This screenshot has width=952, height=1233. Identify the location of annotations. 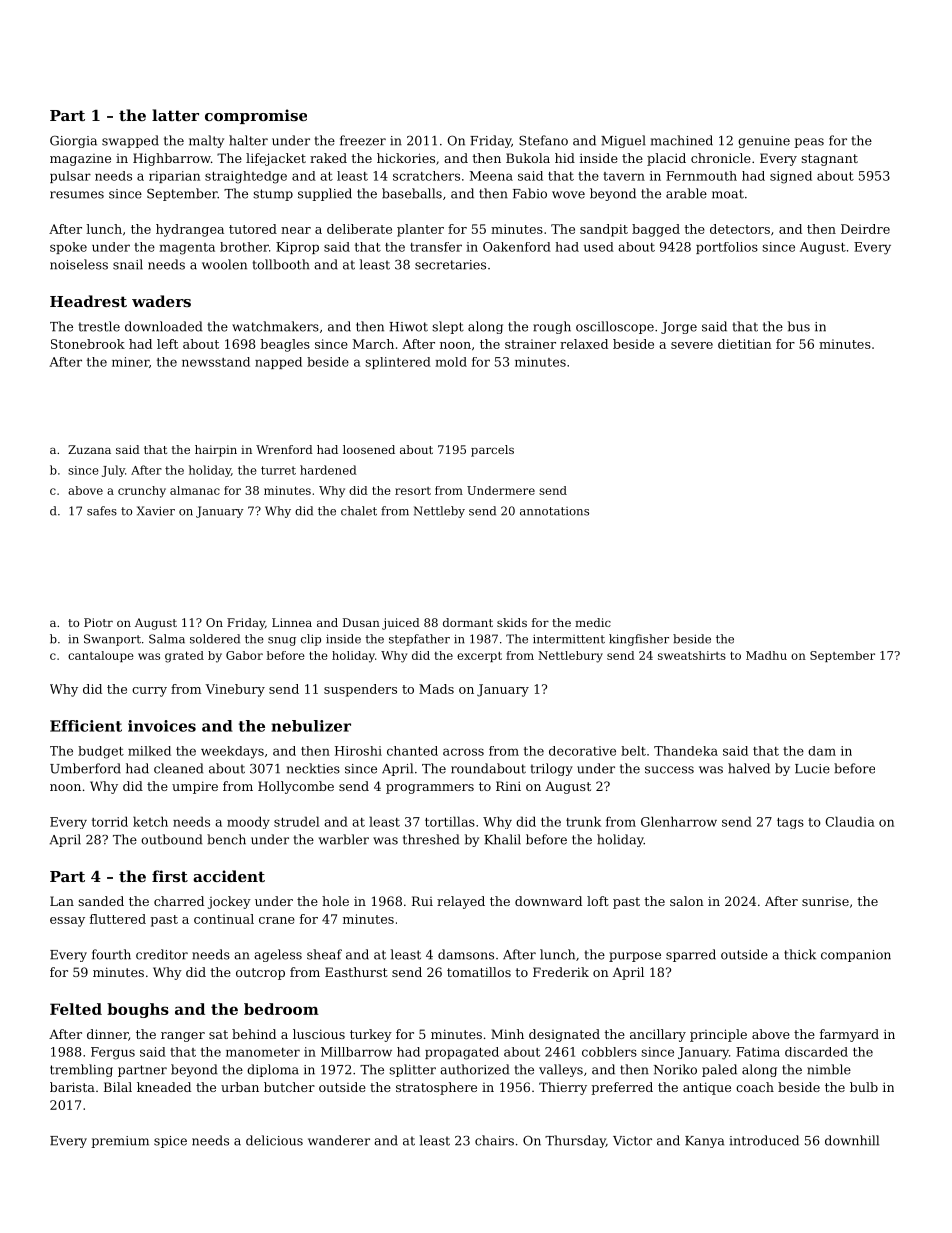
(554, 511).
